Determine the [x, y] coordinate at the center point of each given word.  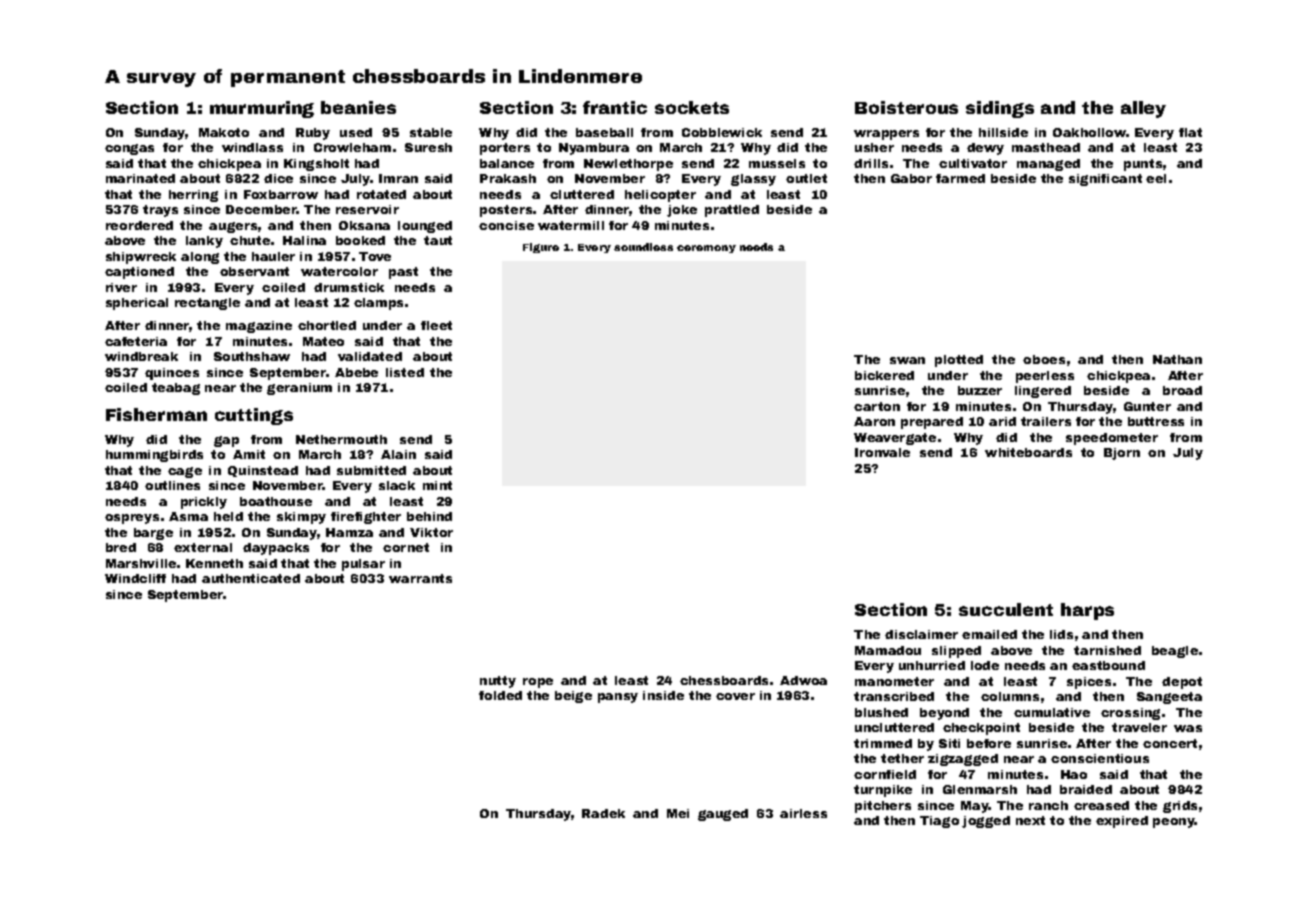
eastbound [1108, 665]
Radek [603, 813]
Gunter [1147, 406]
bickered [884, 375]
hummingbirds [154, 456]
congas [129, 149]
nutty [498, 682]
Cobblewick [722, 132]
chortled [327, 325]
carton [877, 406]
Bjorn [1122, 454]
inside [663, 695]
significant [1105, 180]
